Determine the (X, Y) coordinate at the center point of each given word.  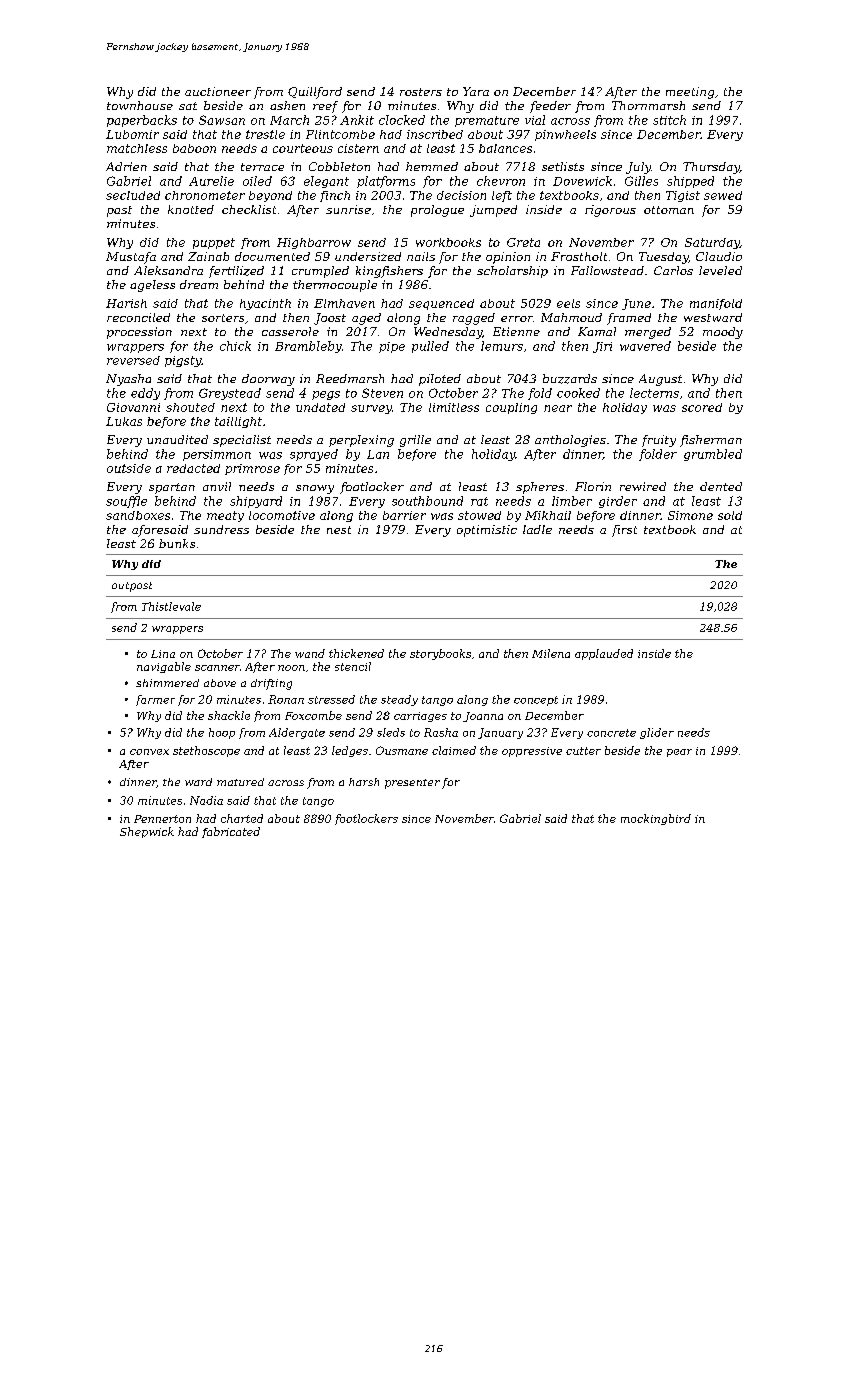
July (638, 168)
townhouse (140, 105)
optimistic (487, 531)
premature (487, 121)
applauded (604, 654)
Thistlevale (171, 606)
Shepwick (147, 832)
